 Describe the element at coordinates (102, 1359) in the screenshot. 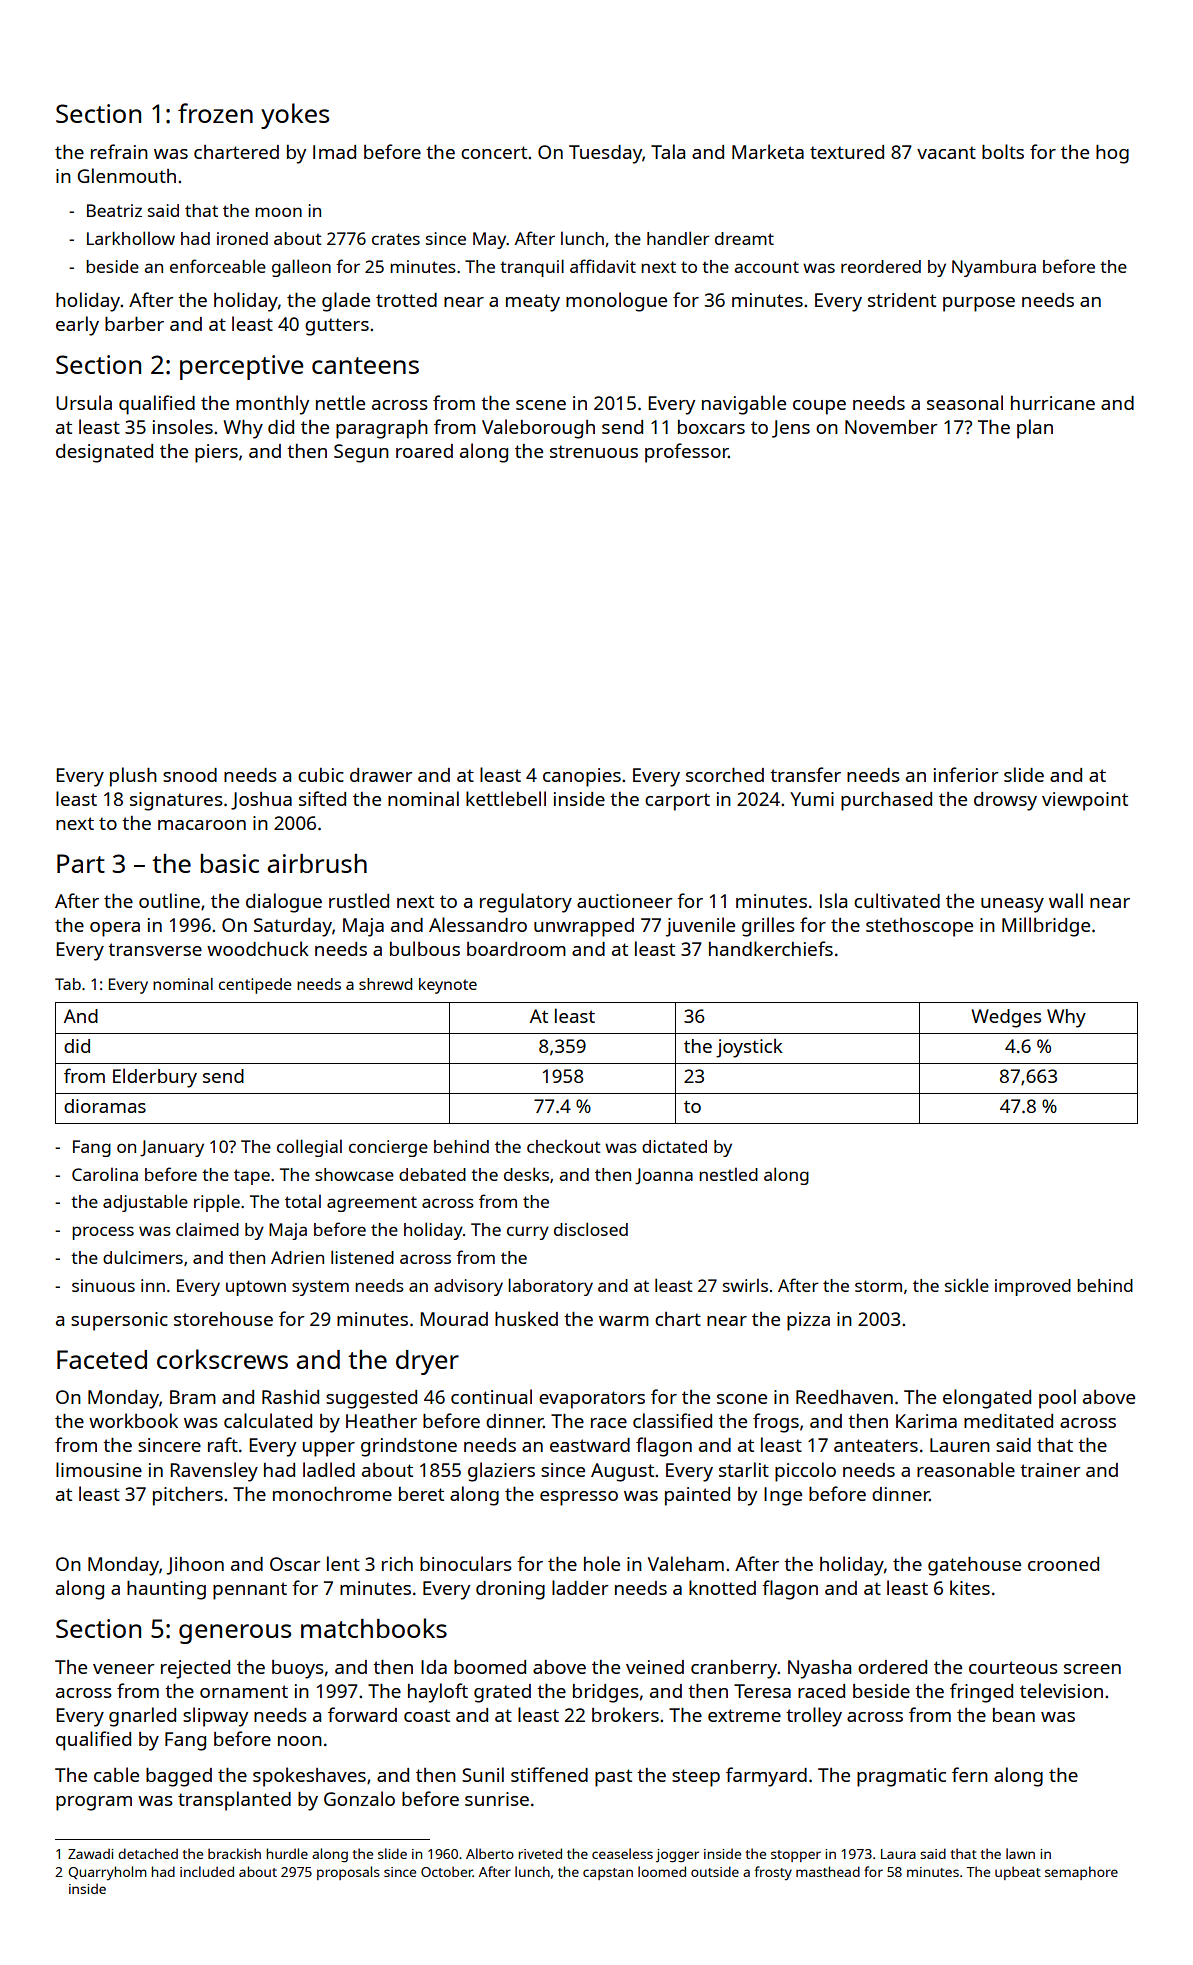

I see `Faceted` at that location.
